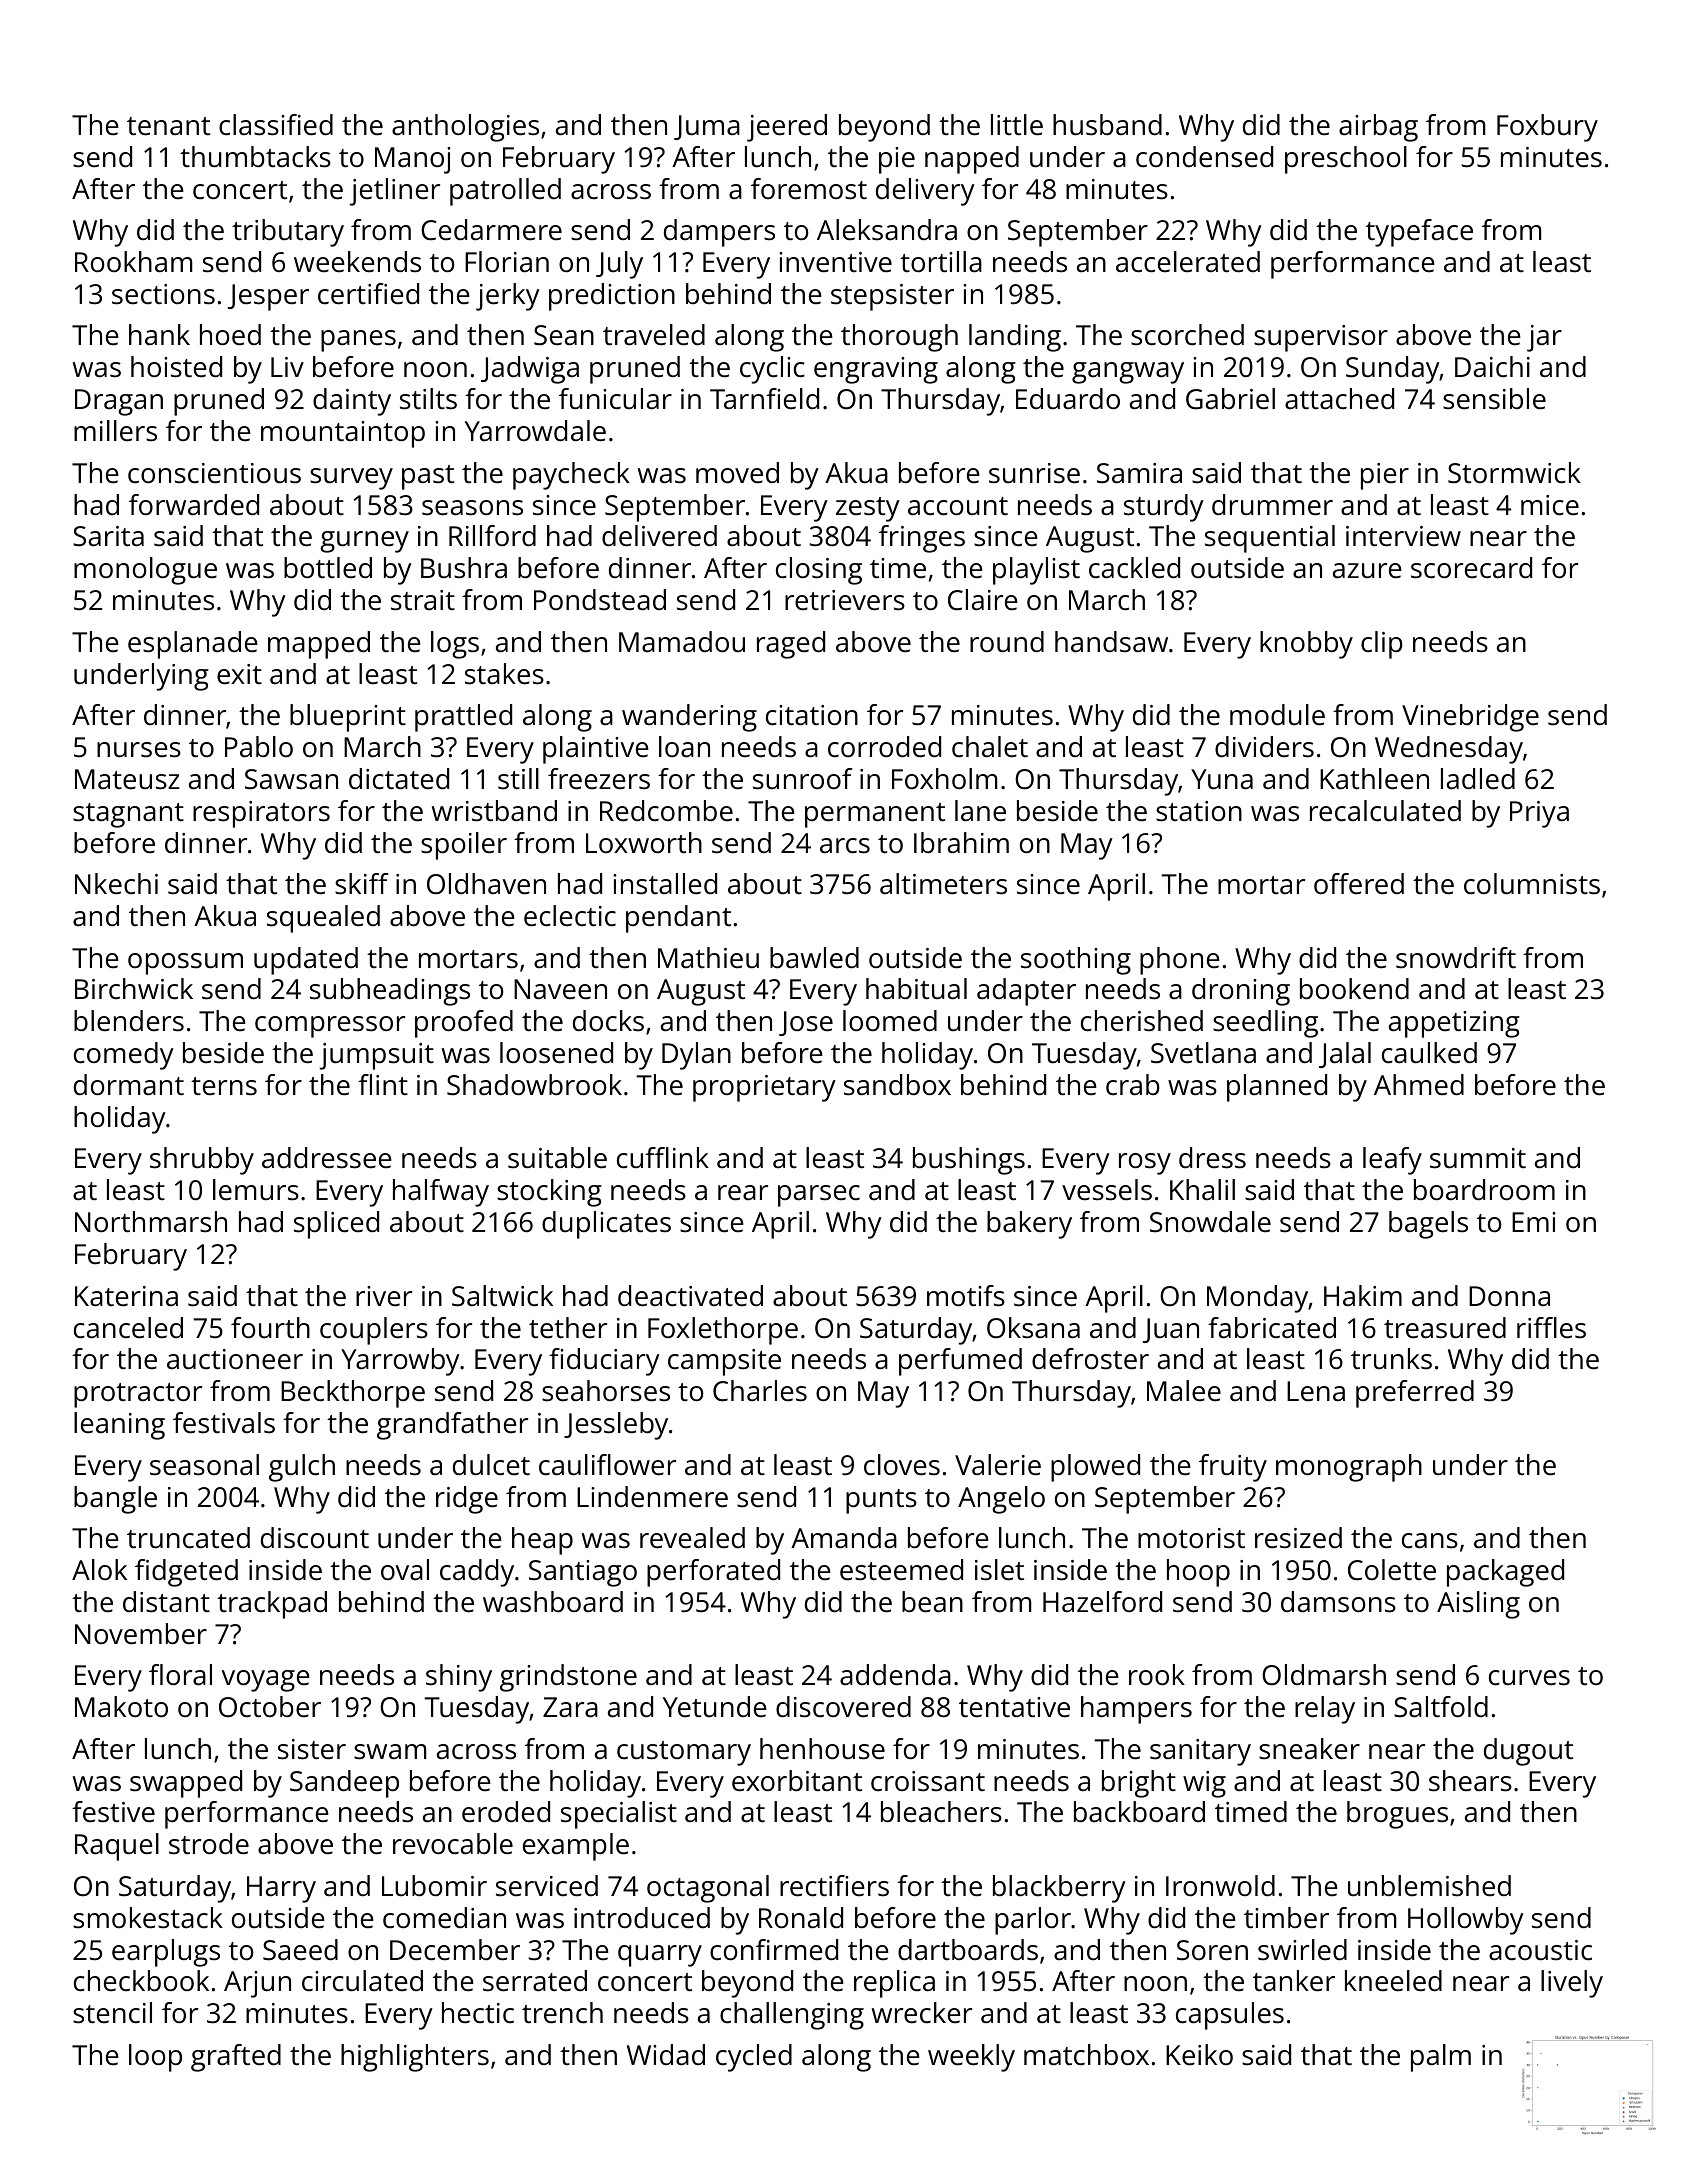 This screenshot has width=1683, height=2178. Describe the element at coordinates (1382, 645) in the screenshot. I see `clip` at that location.
